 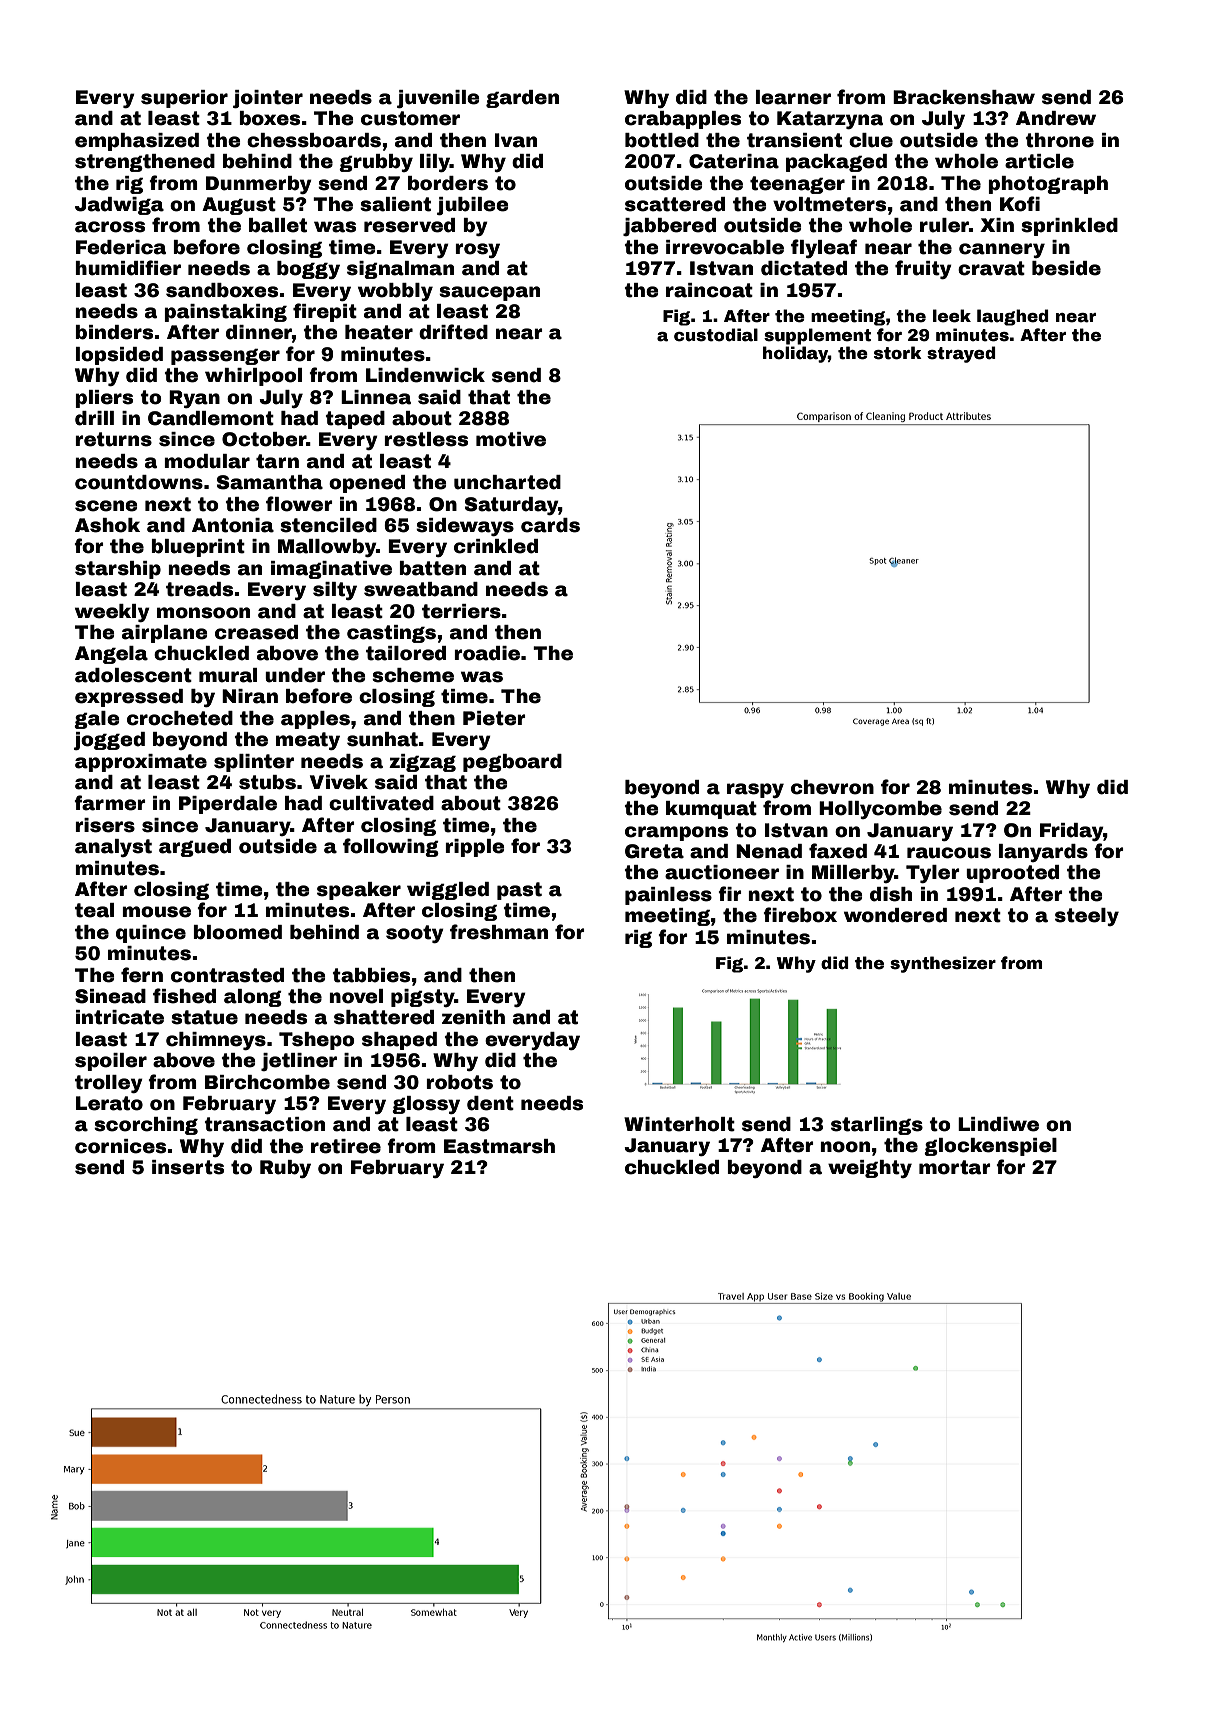 I want to click on speaker, so click(x=359, y=891).
